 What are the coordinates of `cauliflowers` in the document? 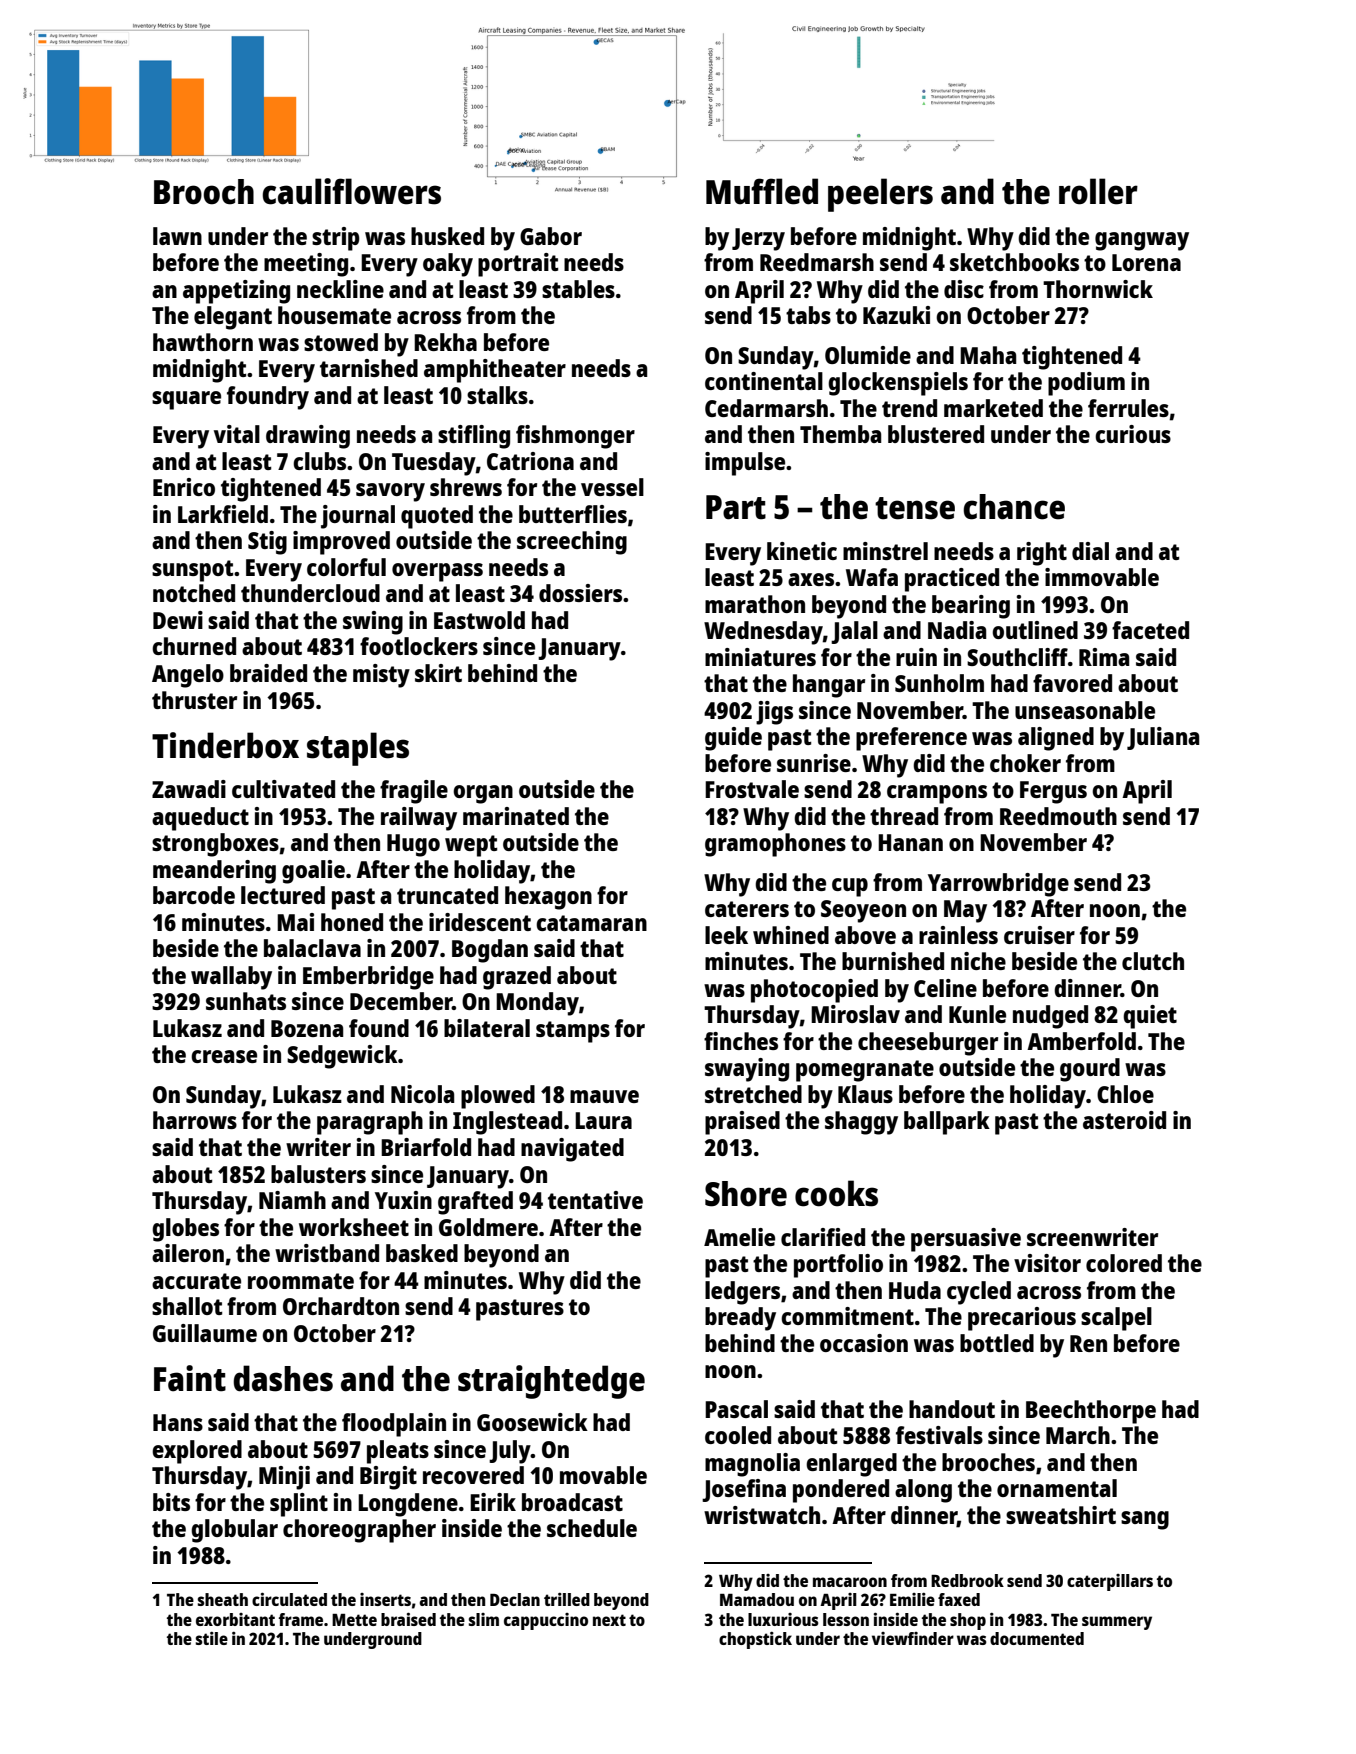 It's located at (351, 191).
